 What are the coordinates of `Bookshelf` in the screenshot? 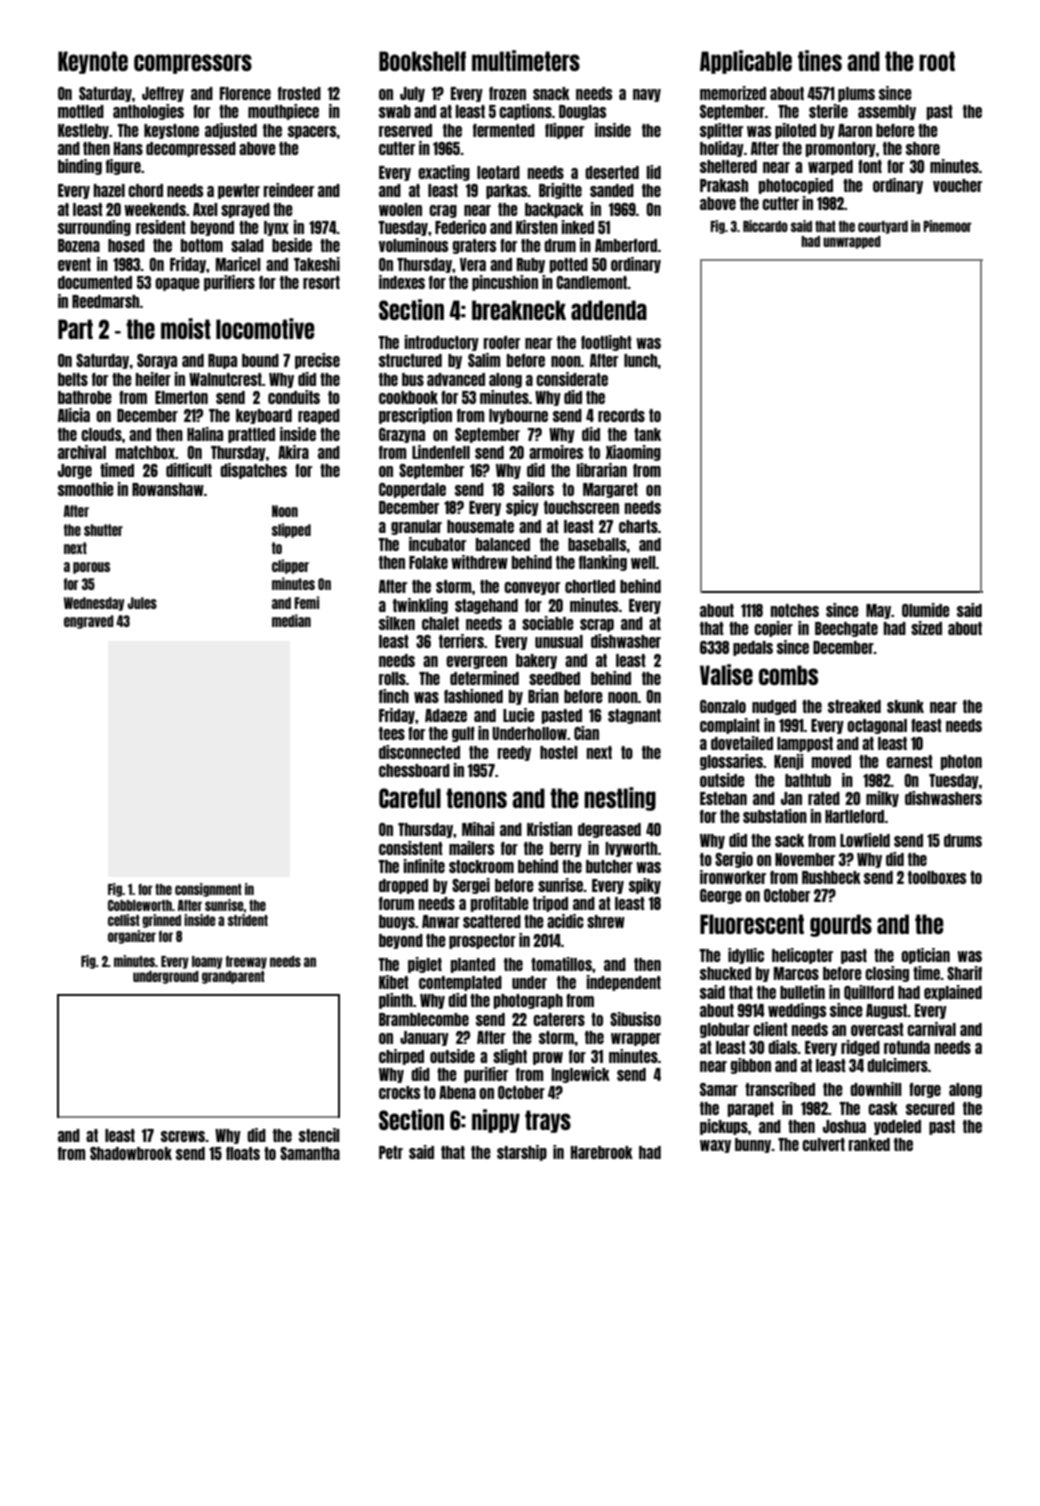 It's located at (422, 61).
